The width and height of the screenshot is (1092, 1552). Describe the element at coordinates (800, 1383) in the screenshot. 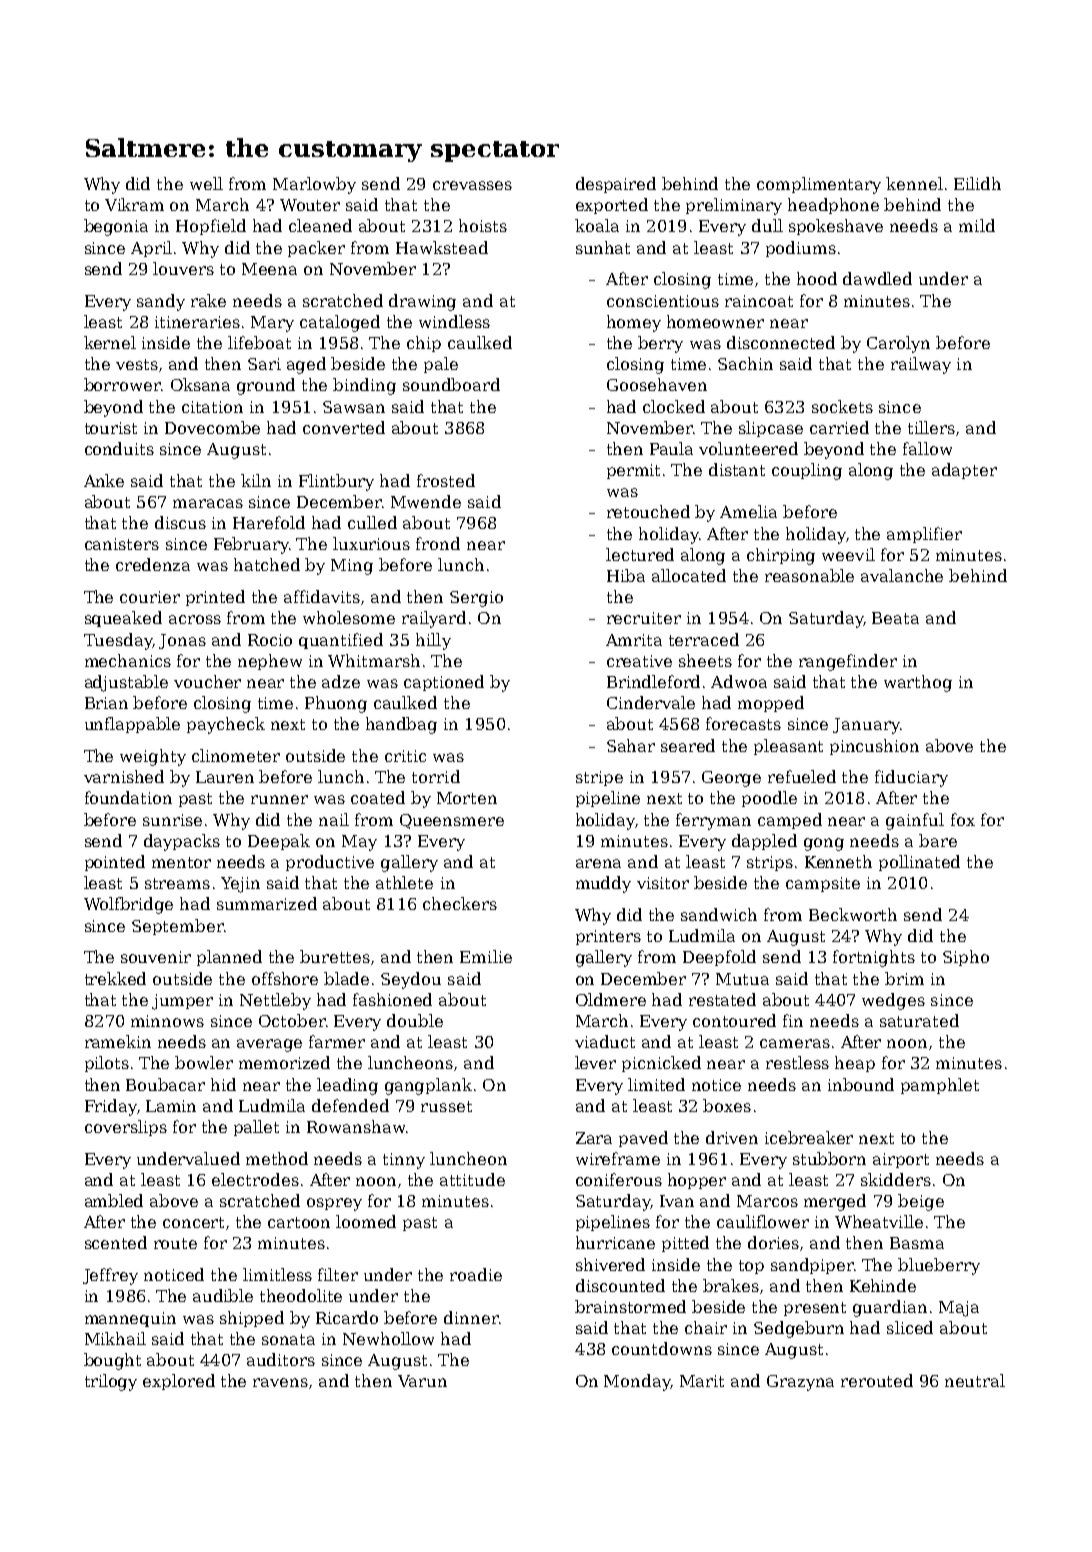

I see `Grazyna` at that location.
